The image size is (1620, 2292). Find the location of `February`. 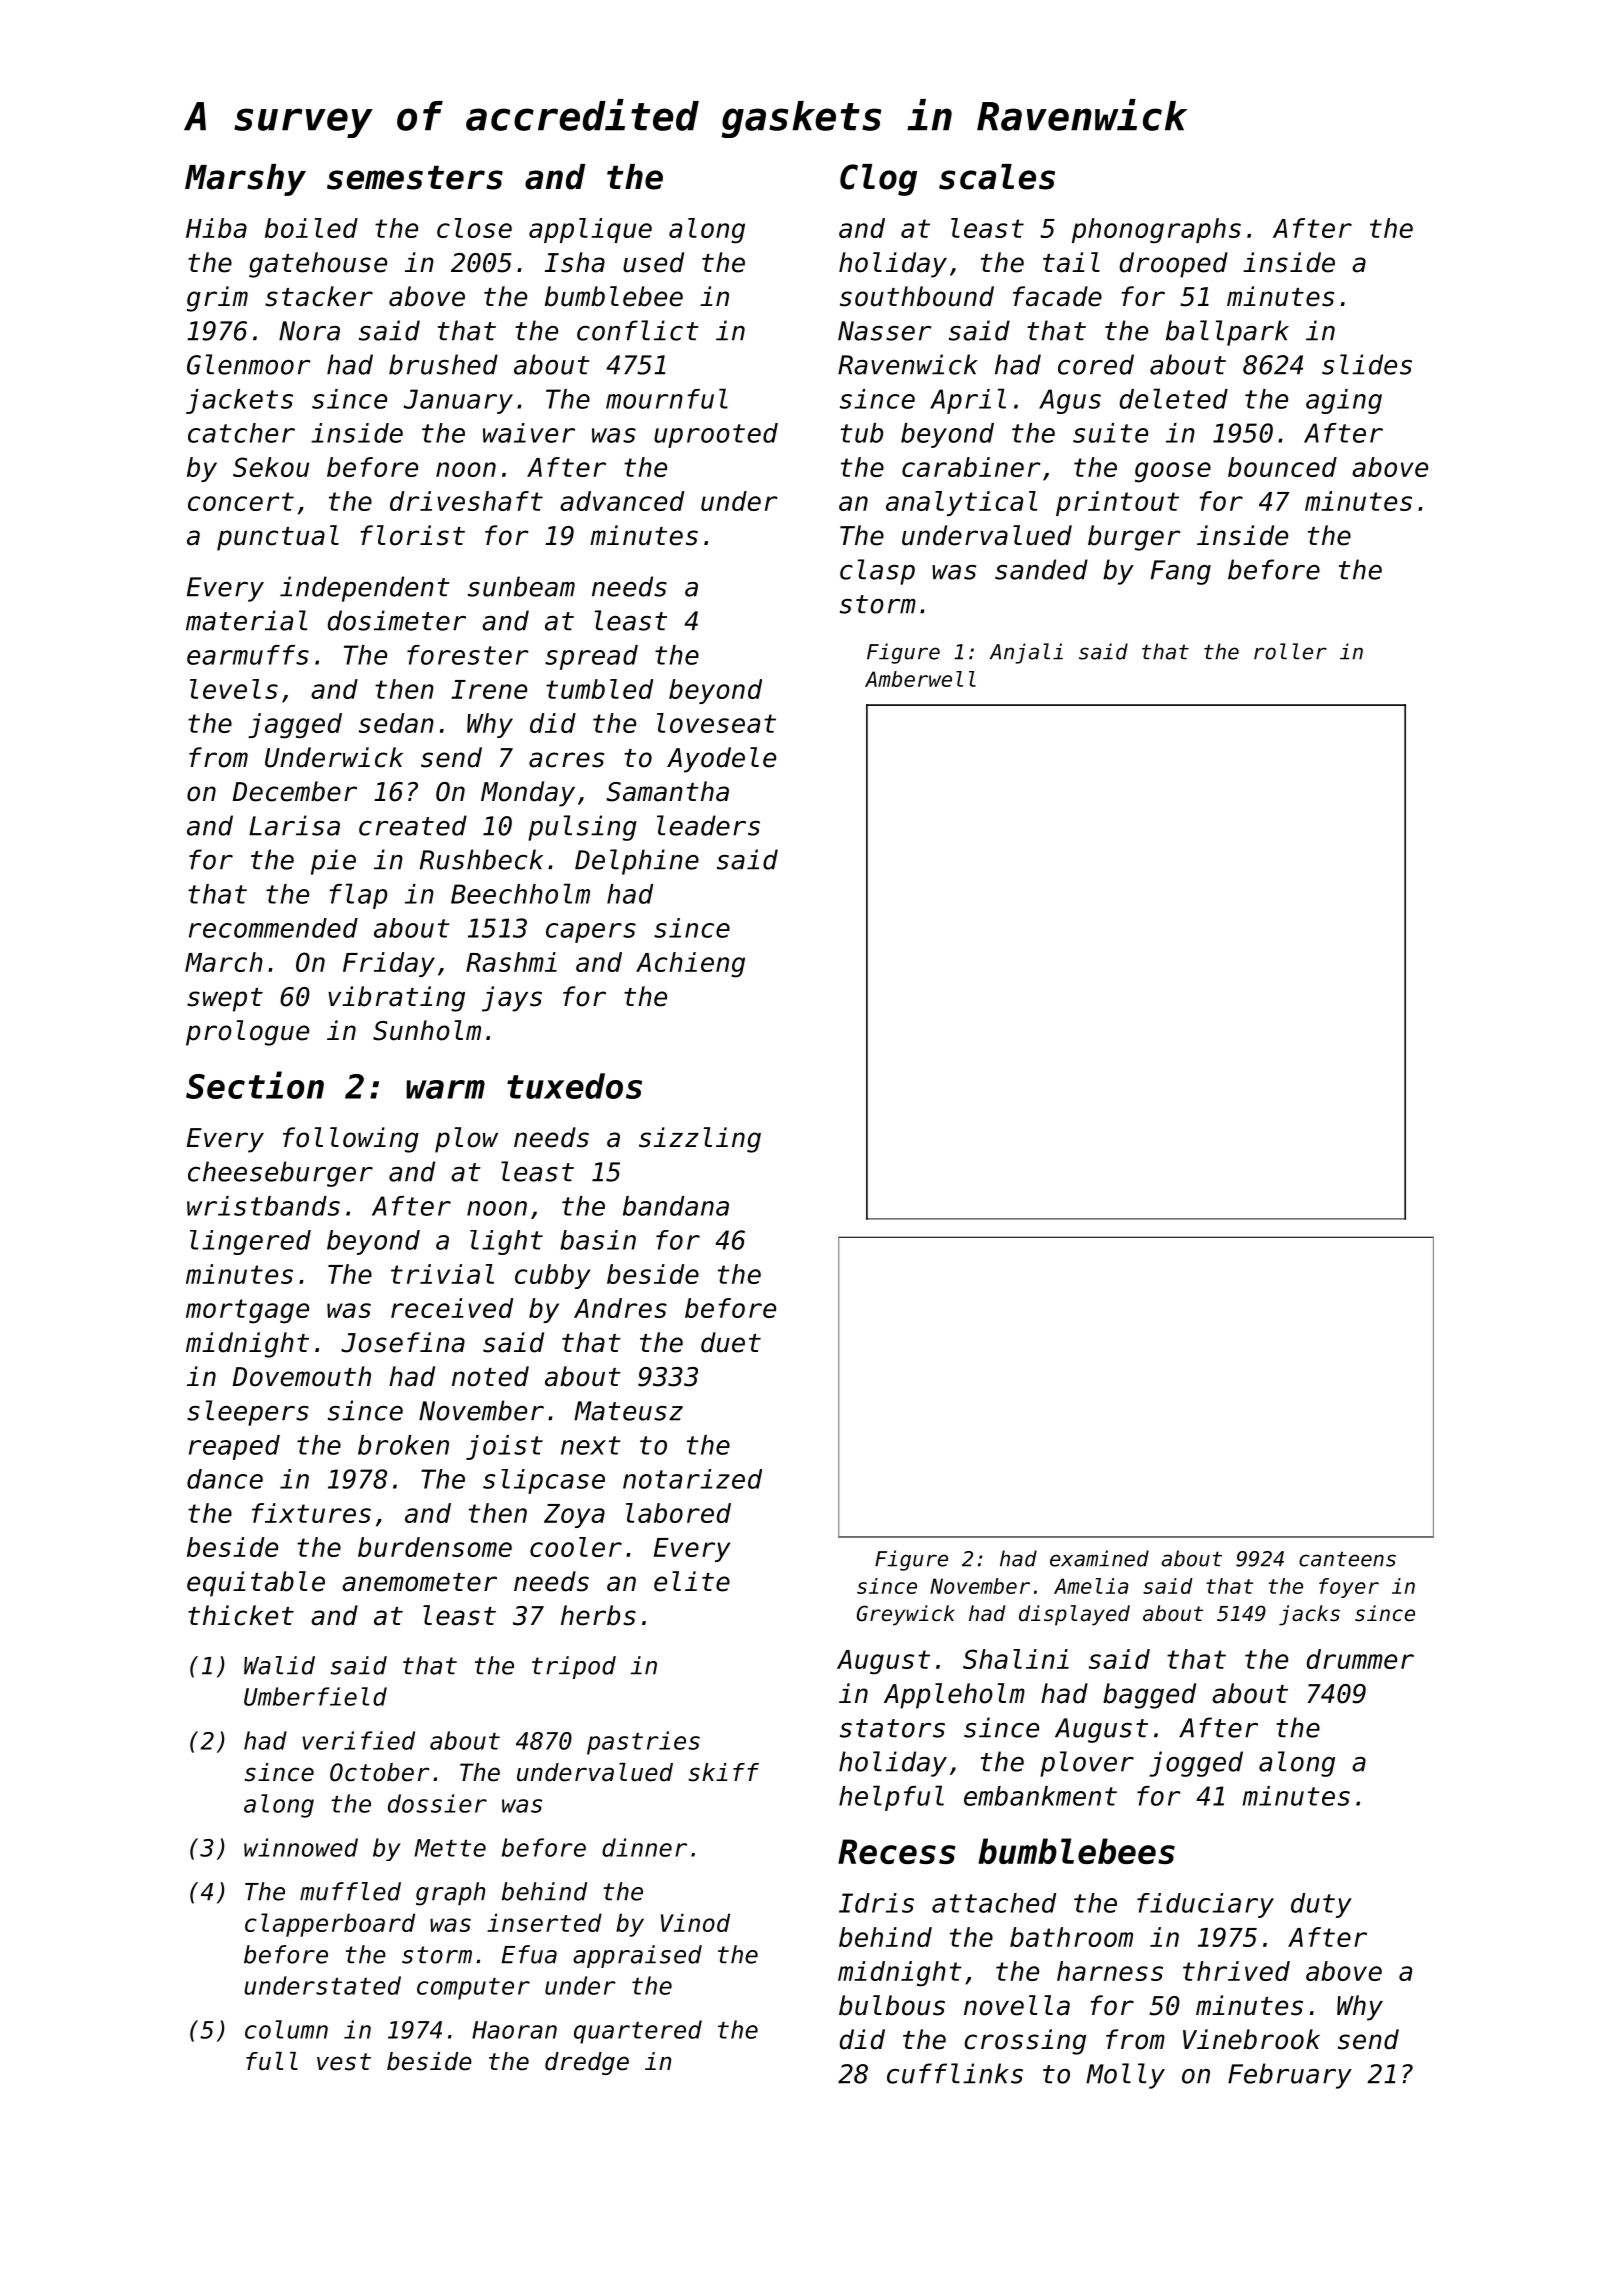

February is located at coordinates (1290, 2076).
